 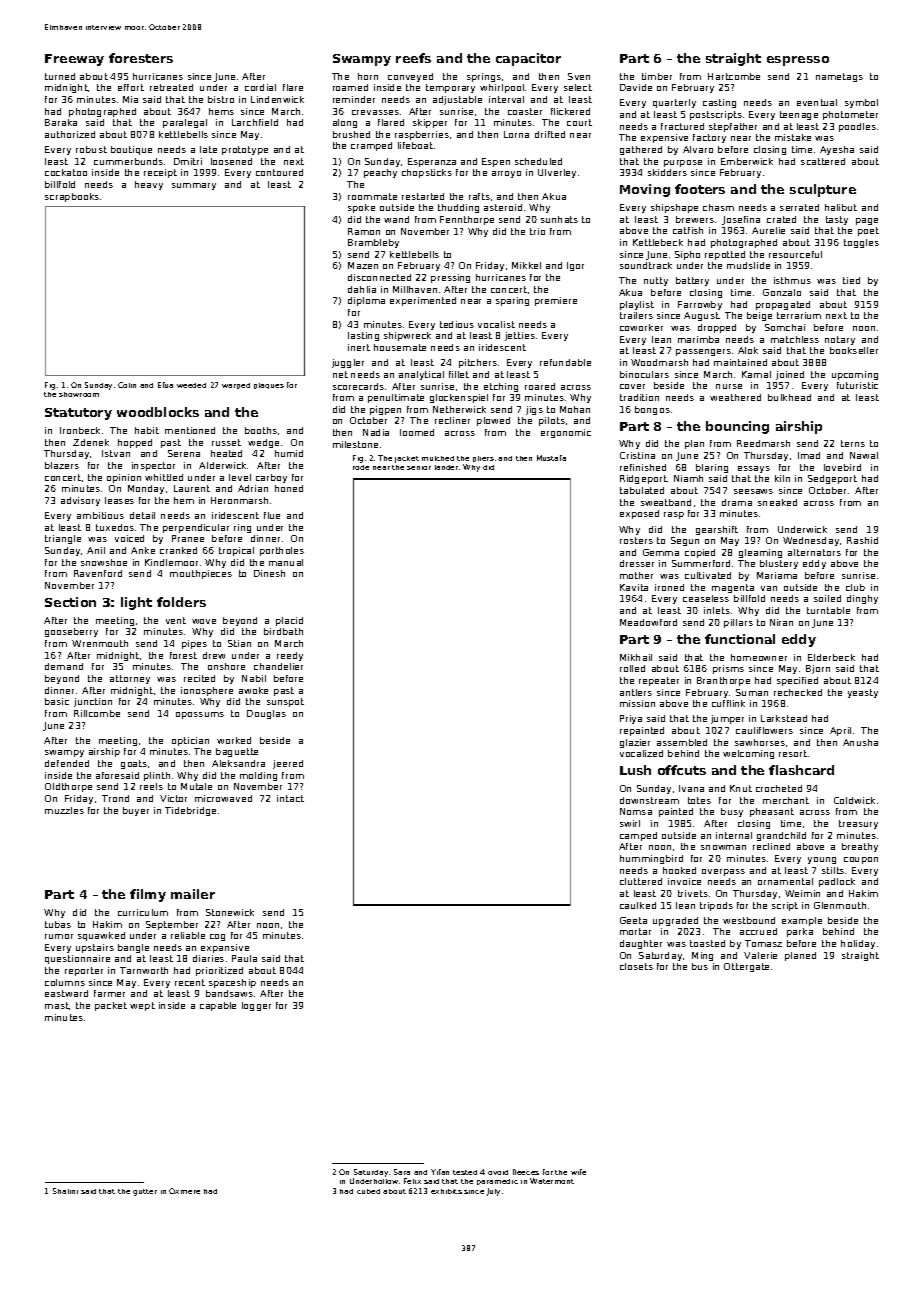 What do you see at coordinates (851, 280) in the page?
I see `tied` at bounding box center [851, 280].
